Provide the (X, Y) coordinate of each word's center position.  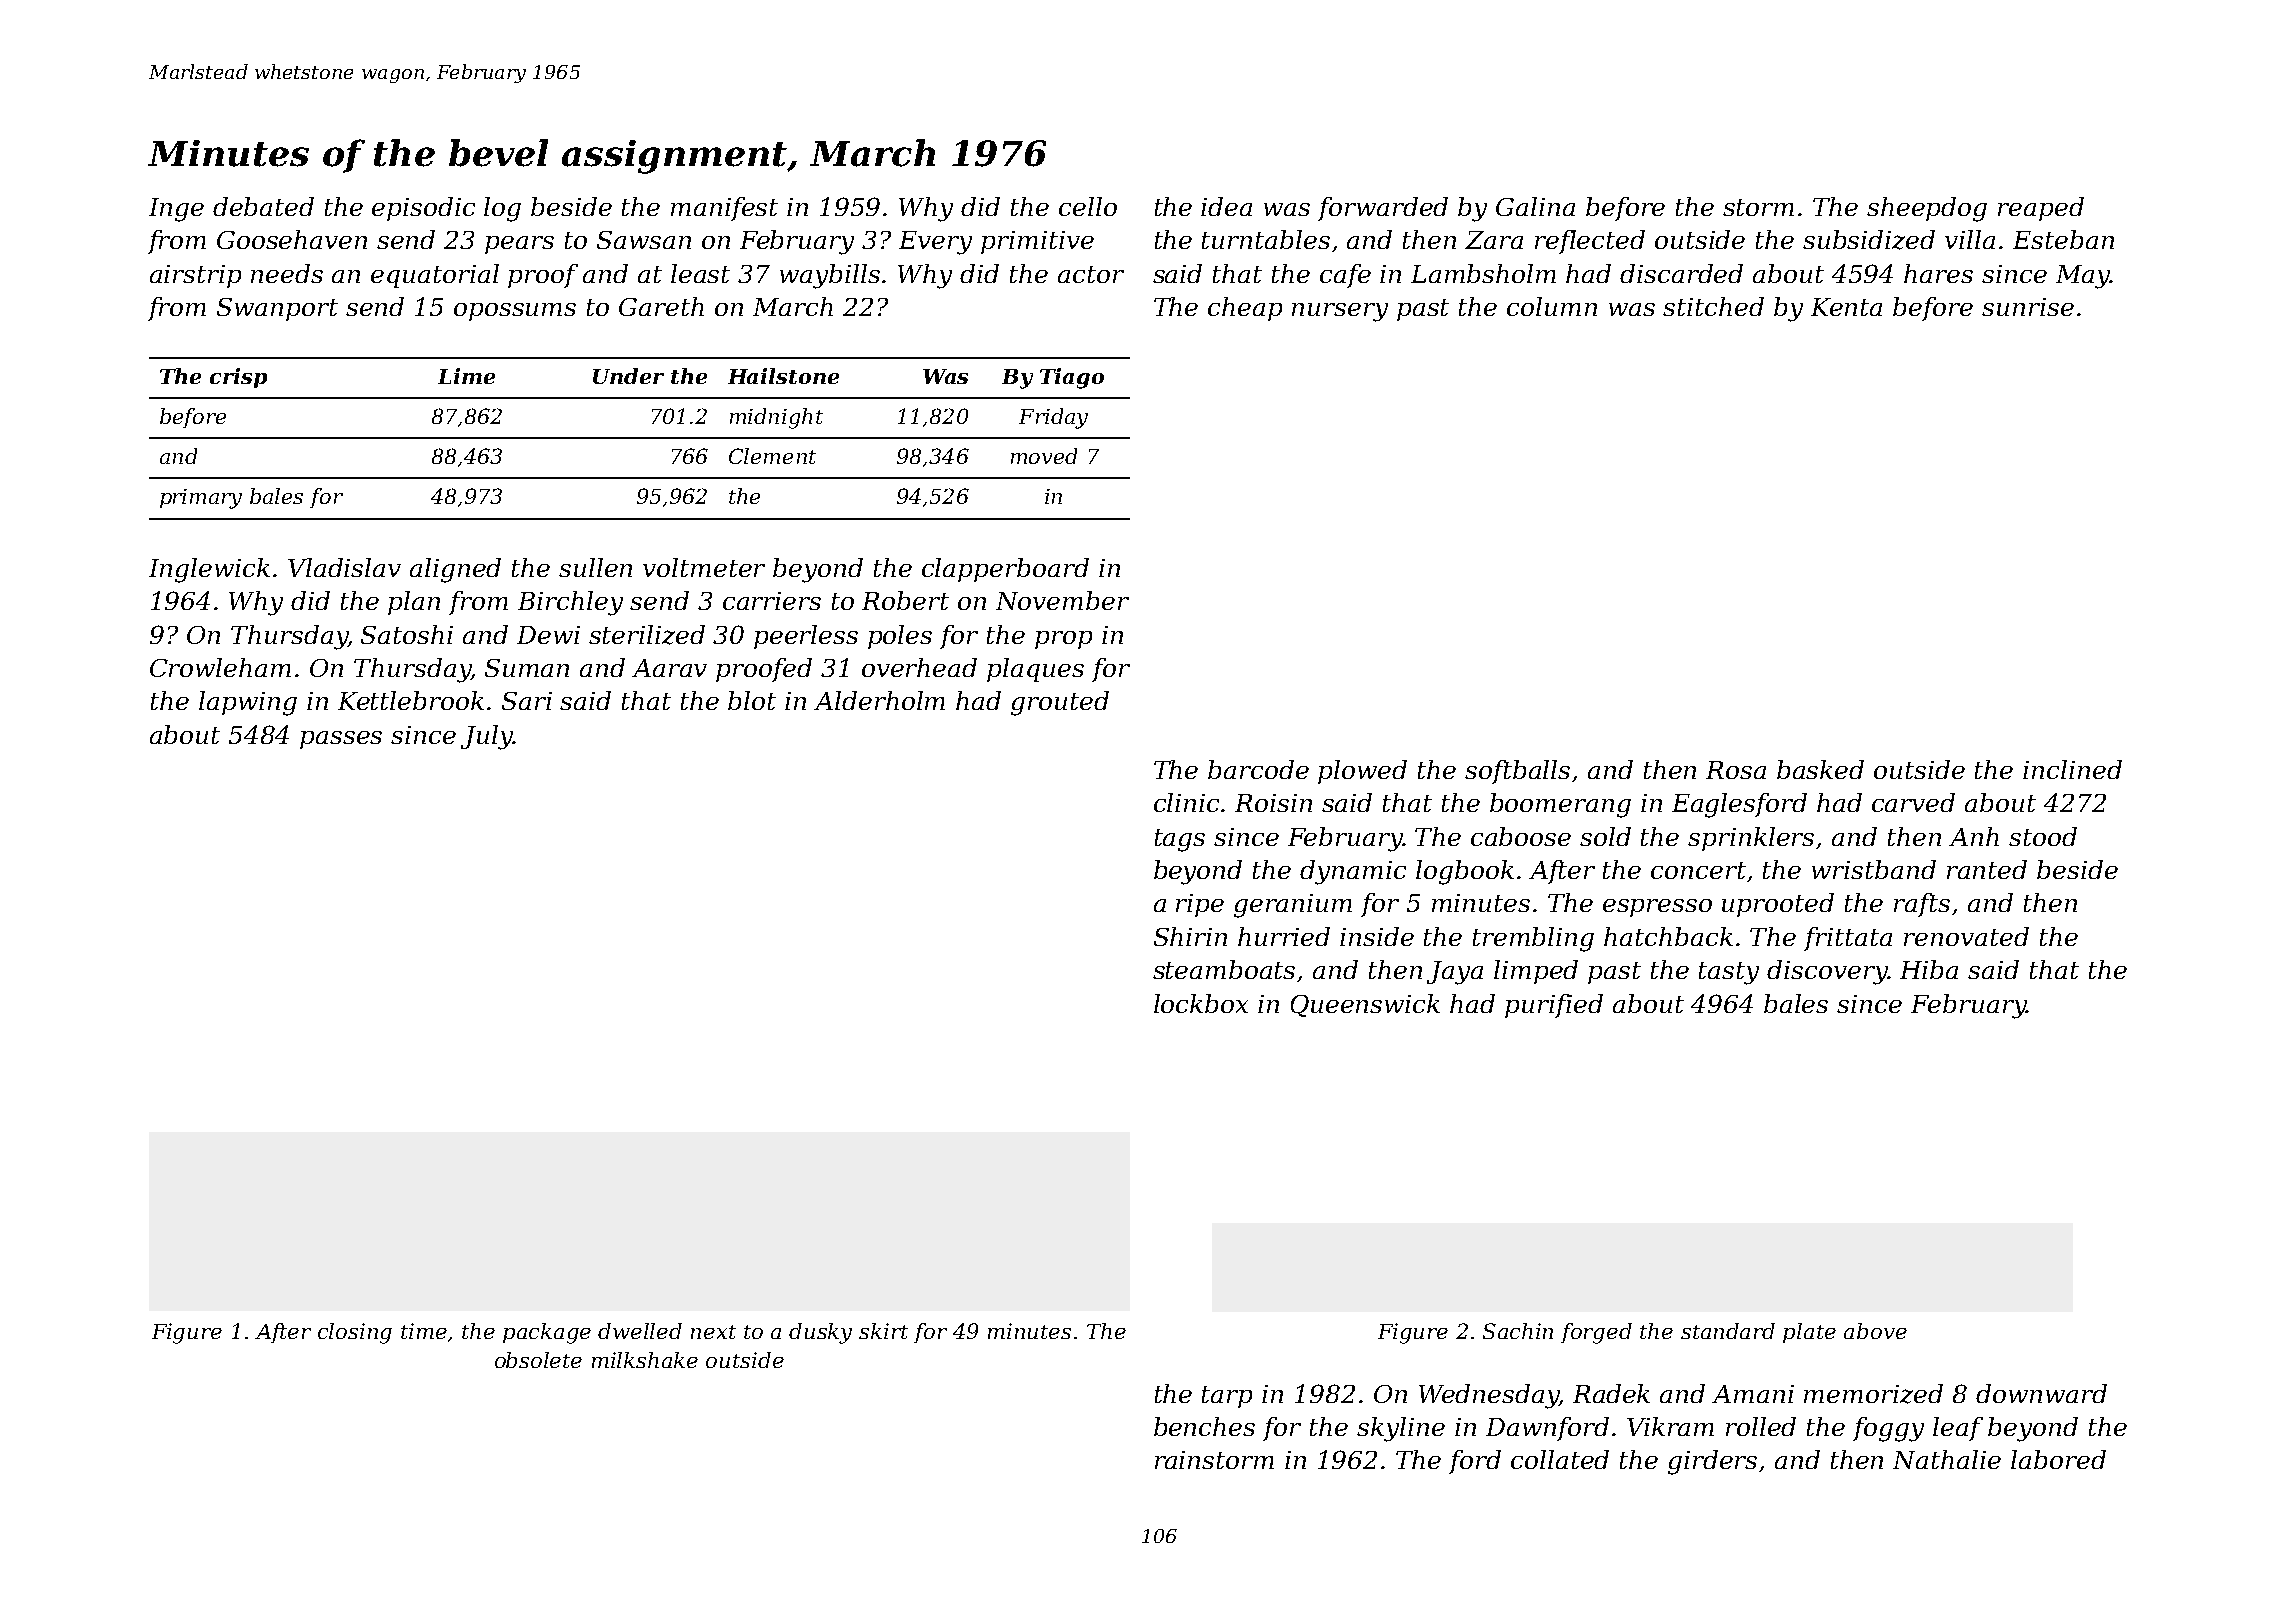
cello (1088, 206)
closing (355, 1333)
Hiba (1929, 969)
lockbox (1201, 1003)
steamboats (1224, 969)
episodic (423, 209)
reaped (2041, 209)
